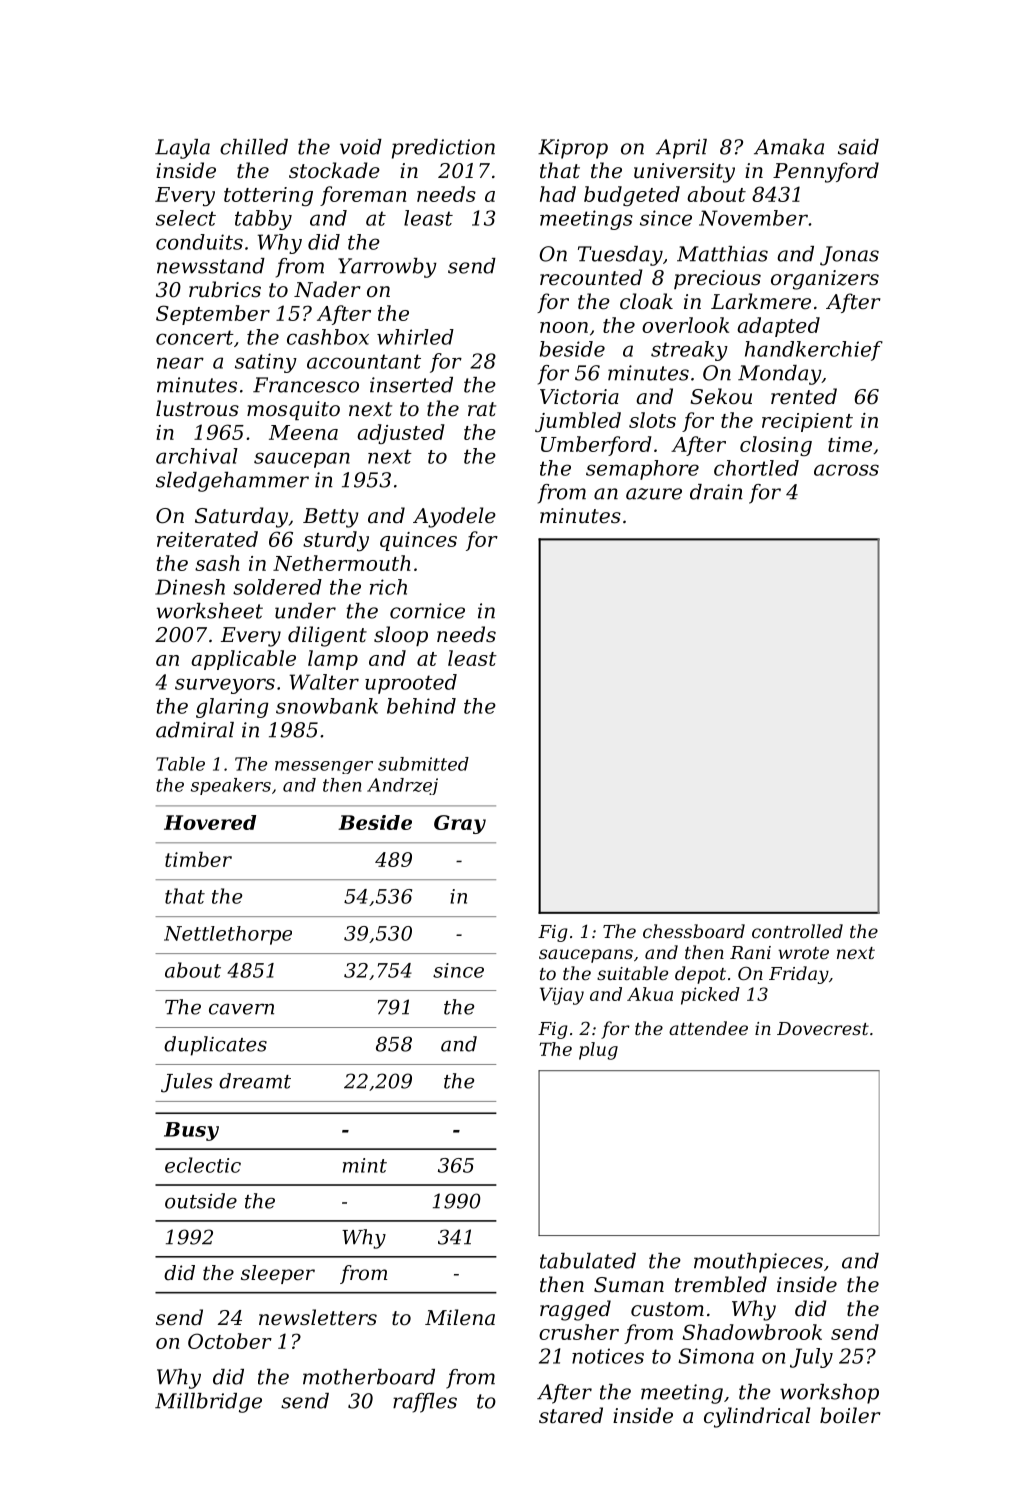 The height and width of the document is (1500, 1035). What do you see at coordinates (208, 1403) in the document?
I see `Millbridge` at bounding box center [208, 1403].
